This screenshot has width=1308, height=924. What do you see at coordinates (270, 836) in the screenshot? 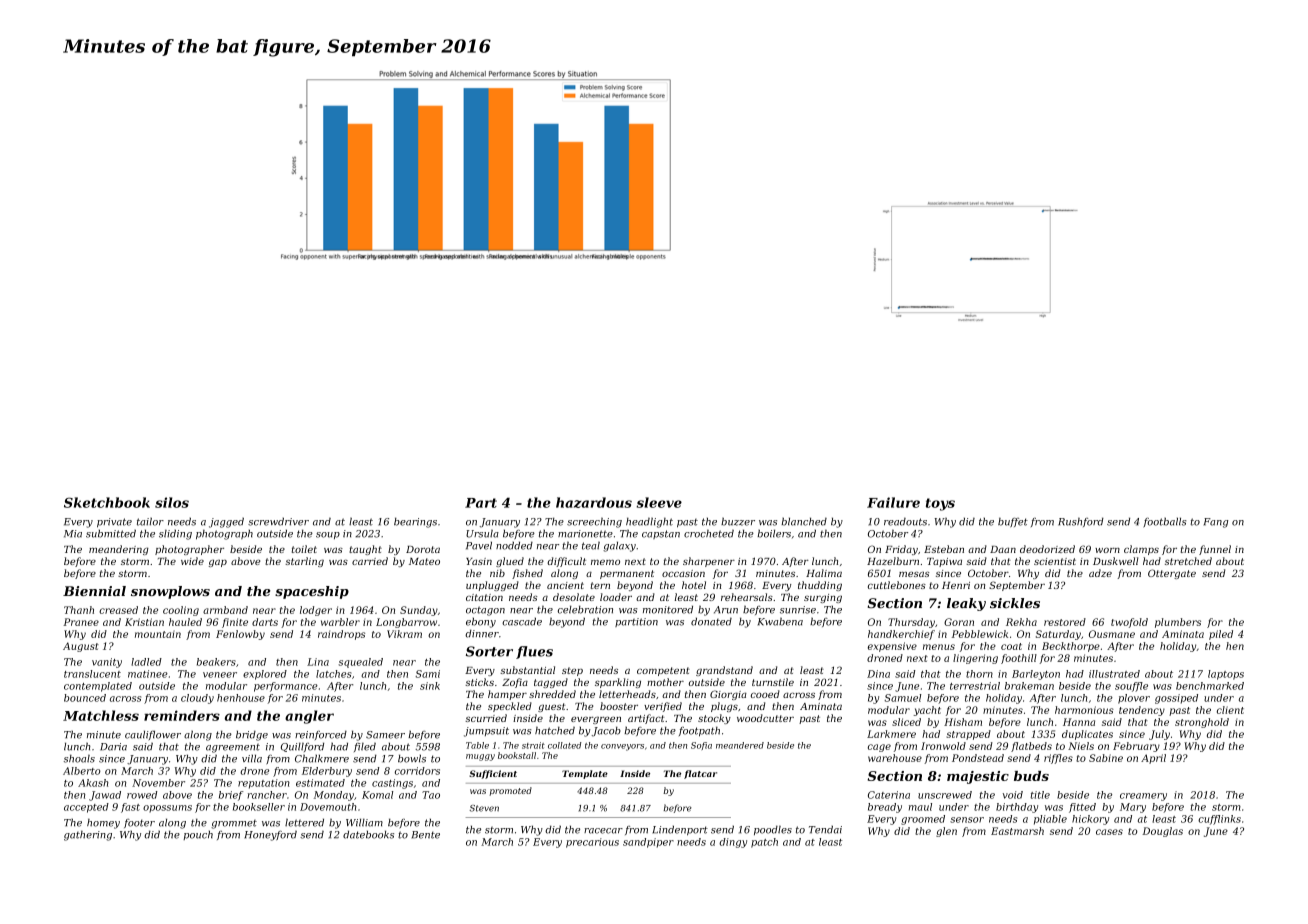
I see `Honeyford` at bounding box center [270, 836].
